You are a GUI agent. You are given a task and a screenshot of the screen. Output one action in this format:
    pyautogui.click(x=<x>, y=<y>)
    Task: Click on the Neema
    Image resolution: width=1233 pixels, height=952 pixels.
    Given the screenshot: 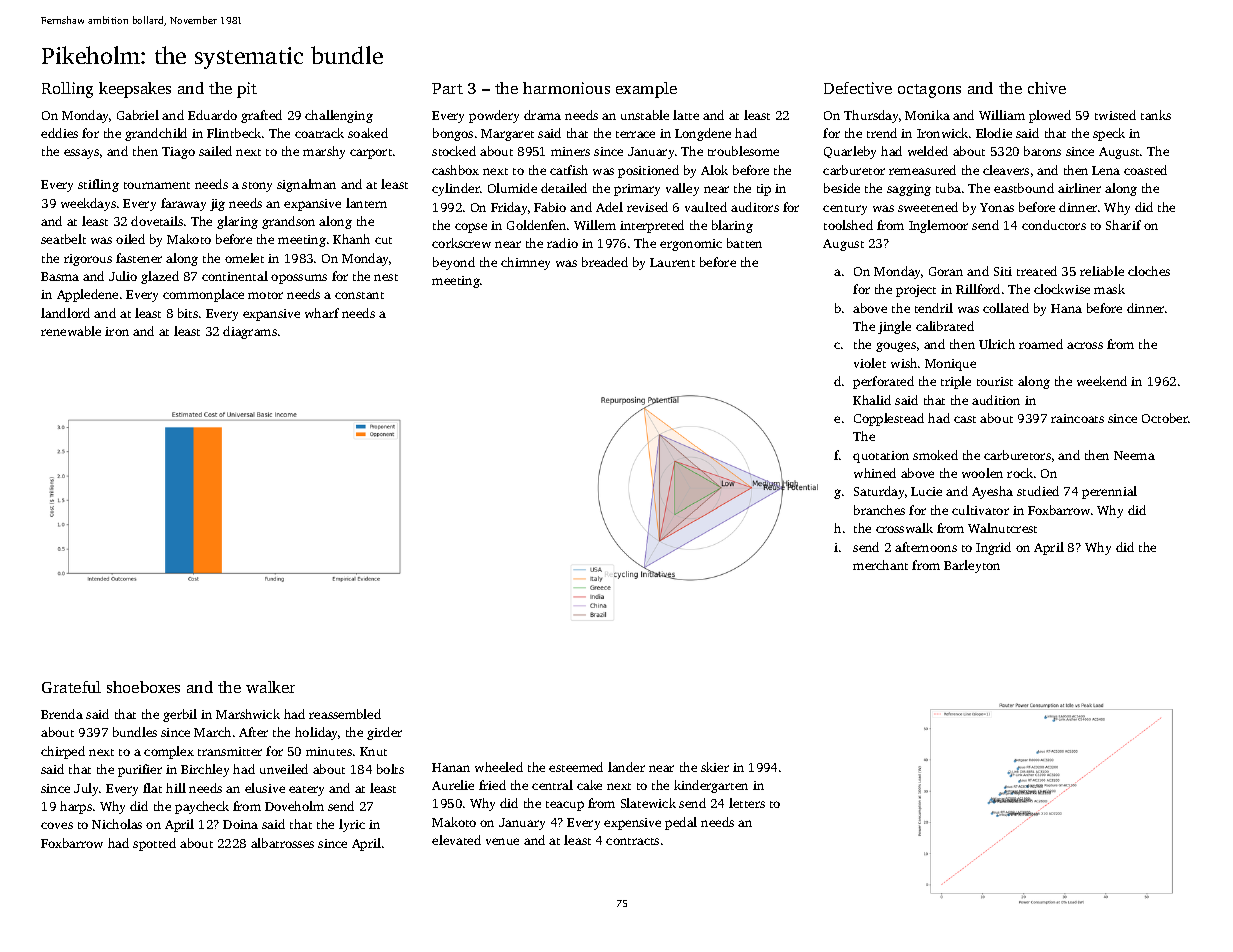 What is the action you would take?
    pyautogui.click(x=1134, y=455)
